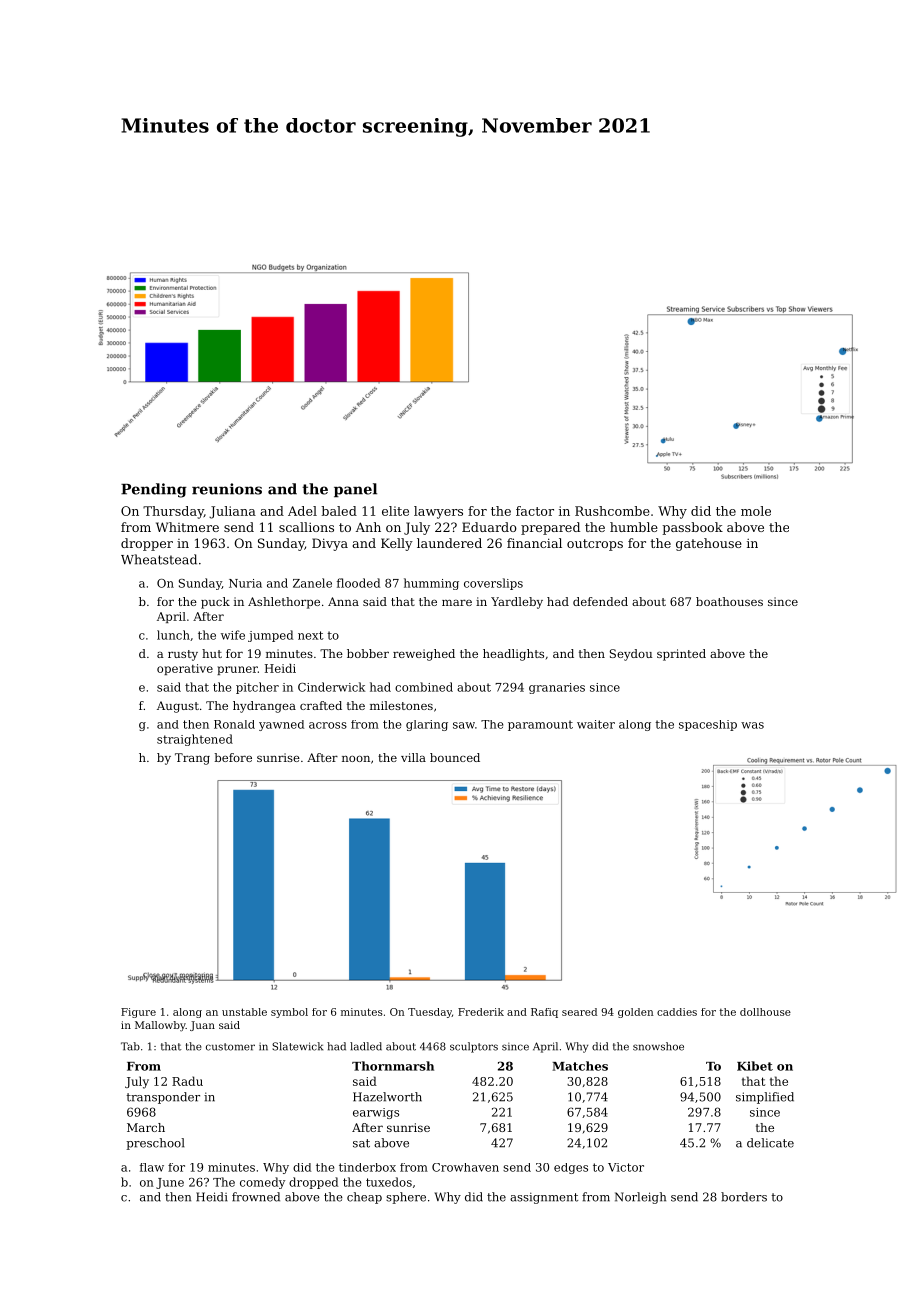 This document has width=924, height=1308. What do you see at coordinates (244, 1012) in the document?
I see `unstable` at bounding box center [244, 1012].
